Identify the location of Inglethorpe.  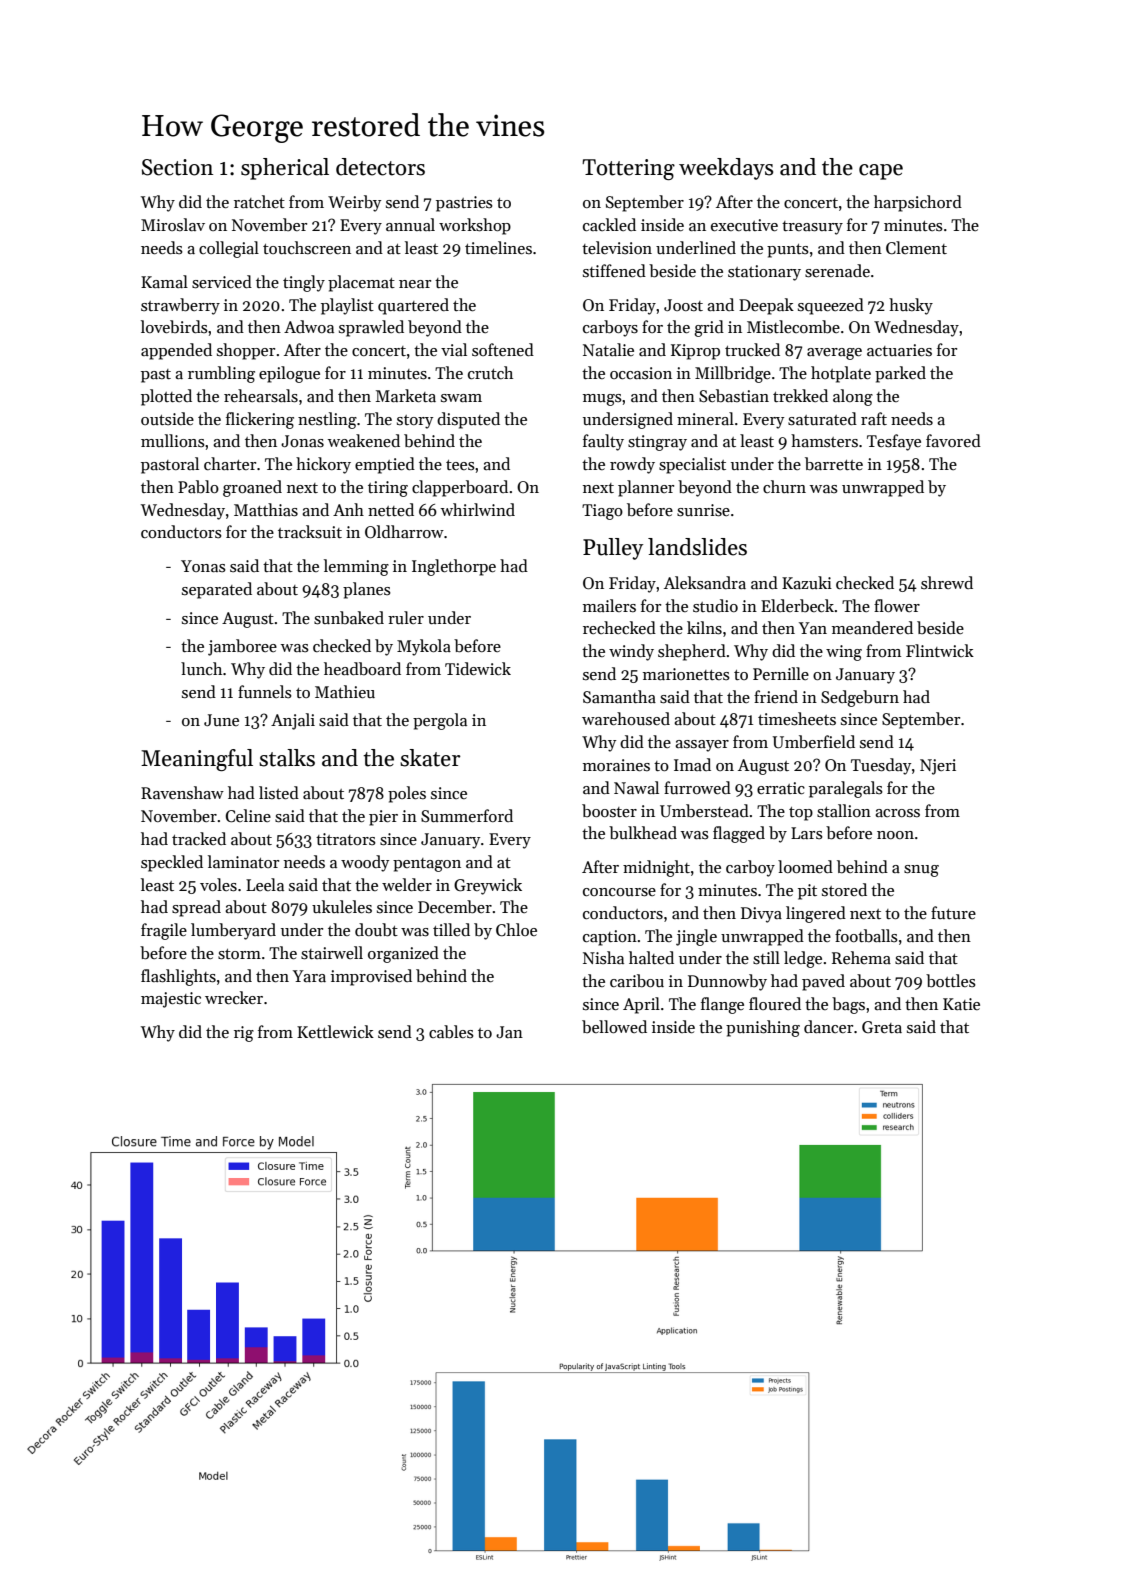
(454, 567).
